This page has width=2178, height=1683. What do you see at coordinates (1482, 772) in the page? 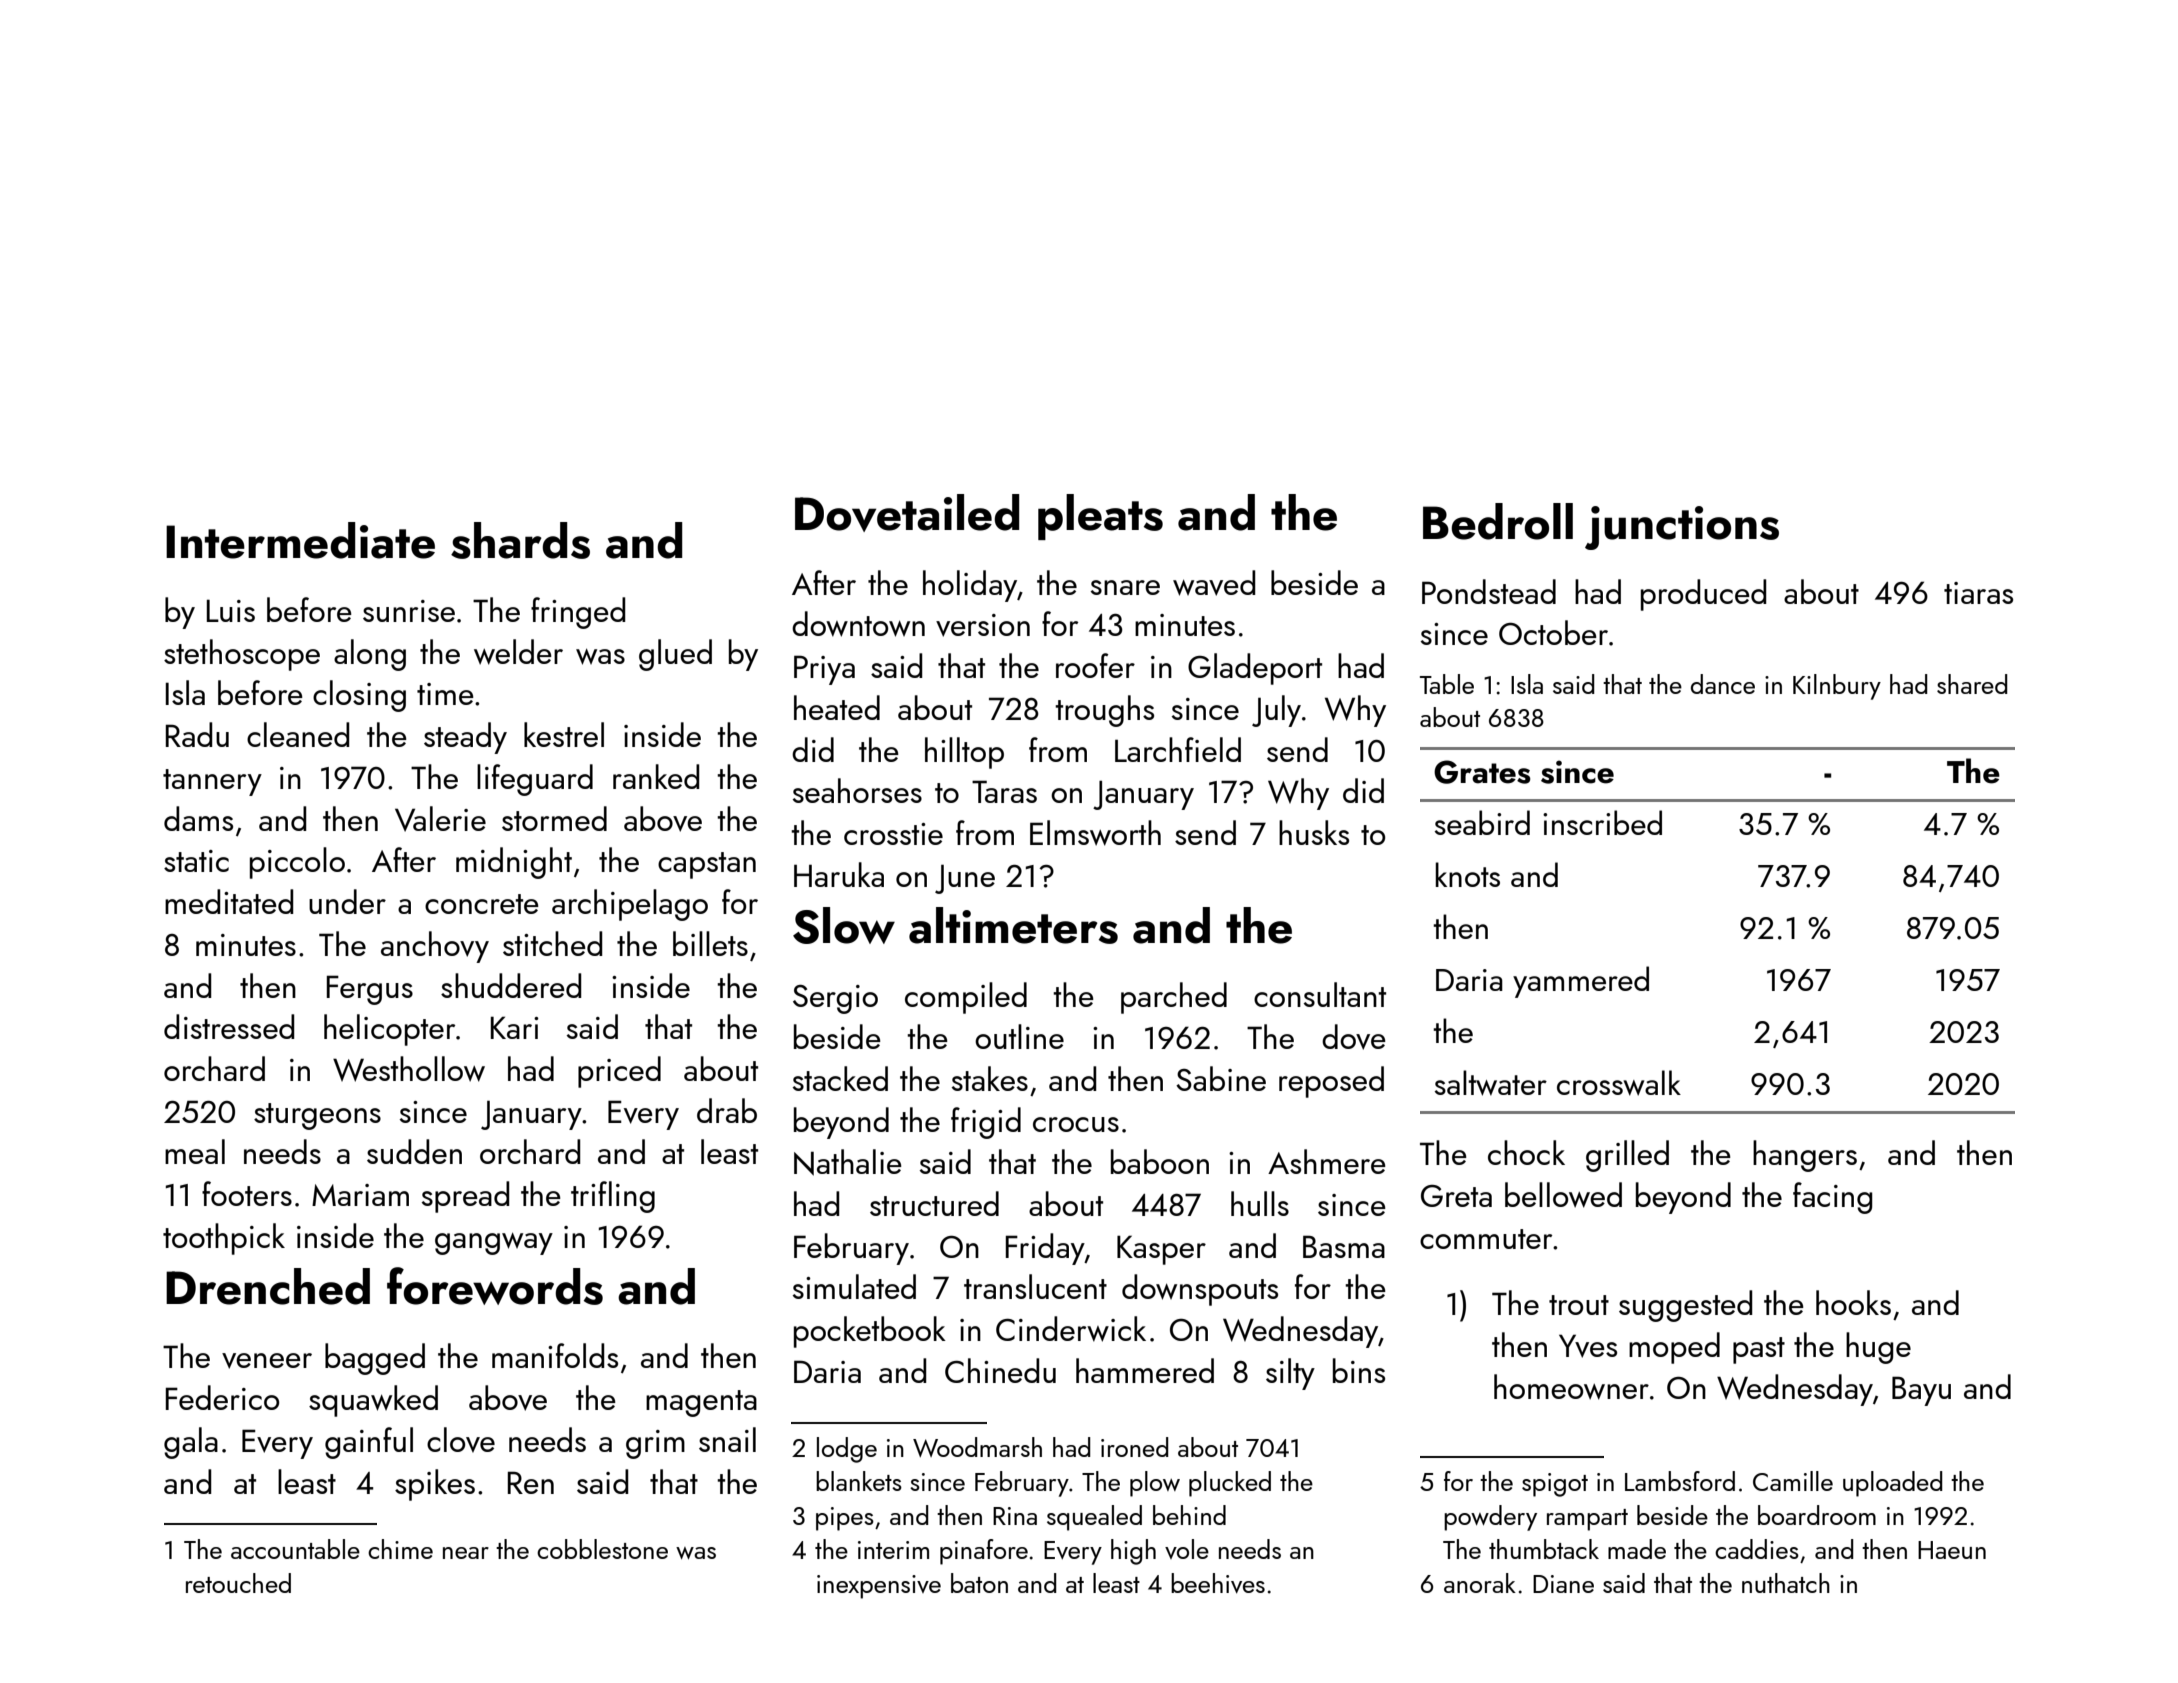
I see `Grates` at bounding box center [1482, 772].
